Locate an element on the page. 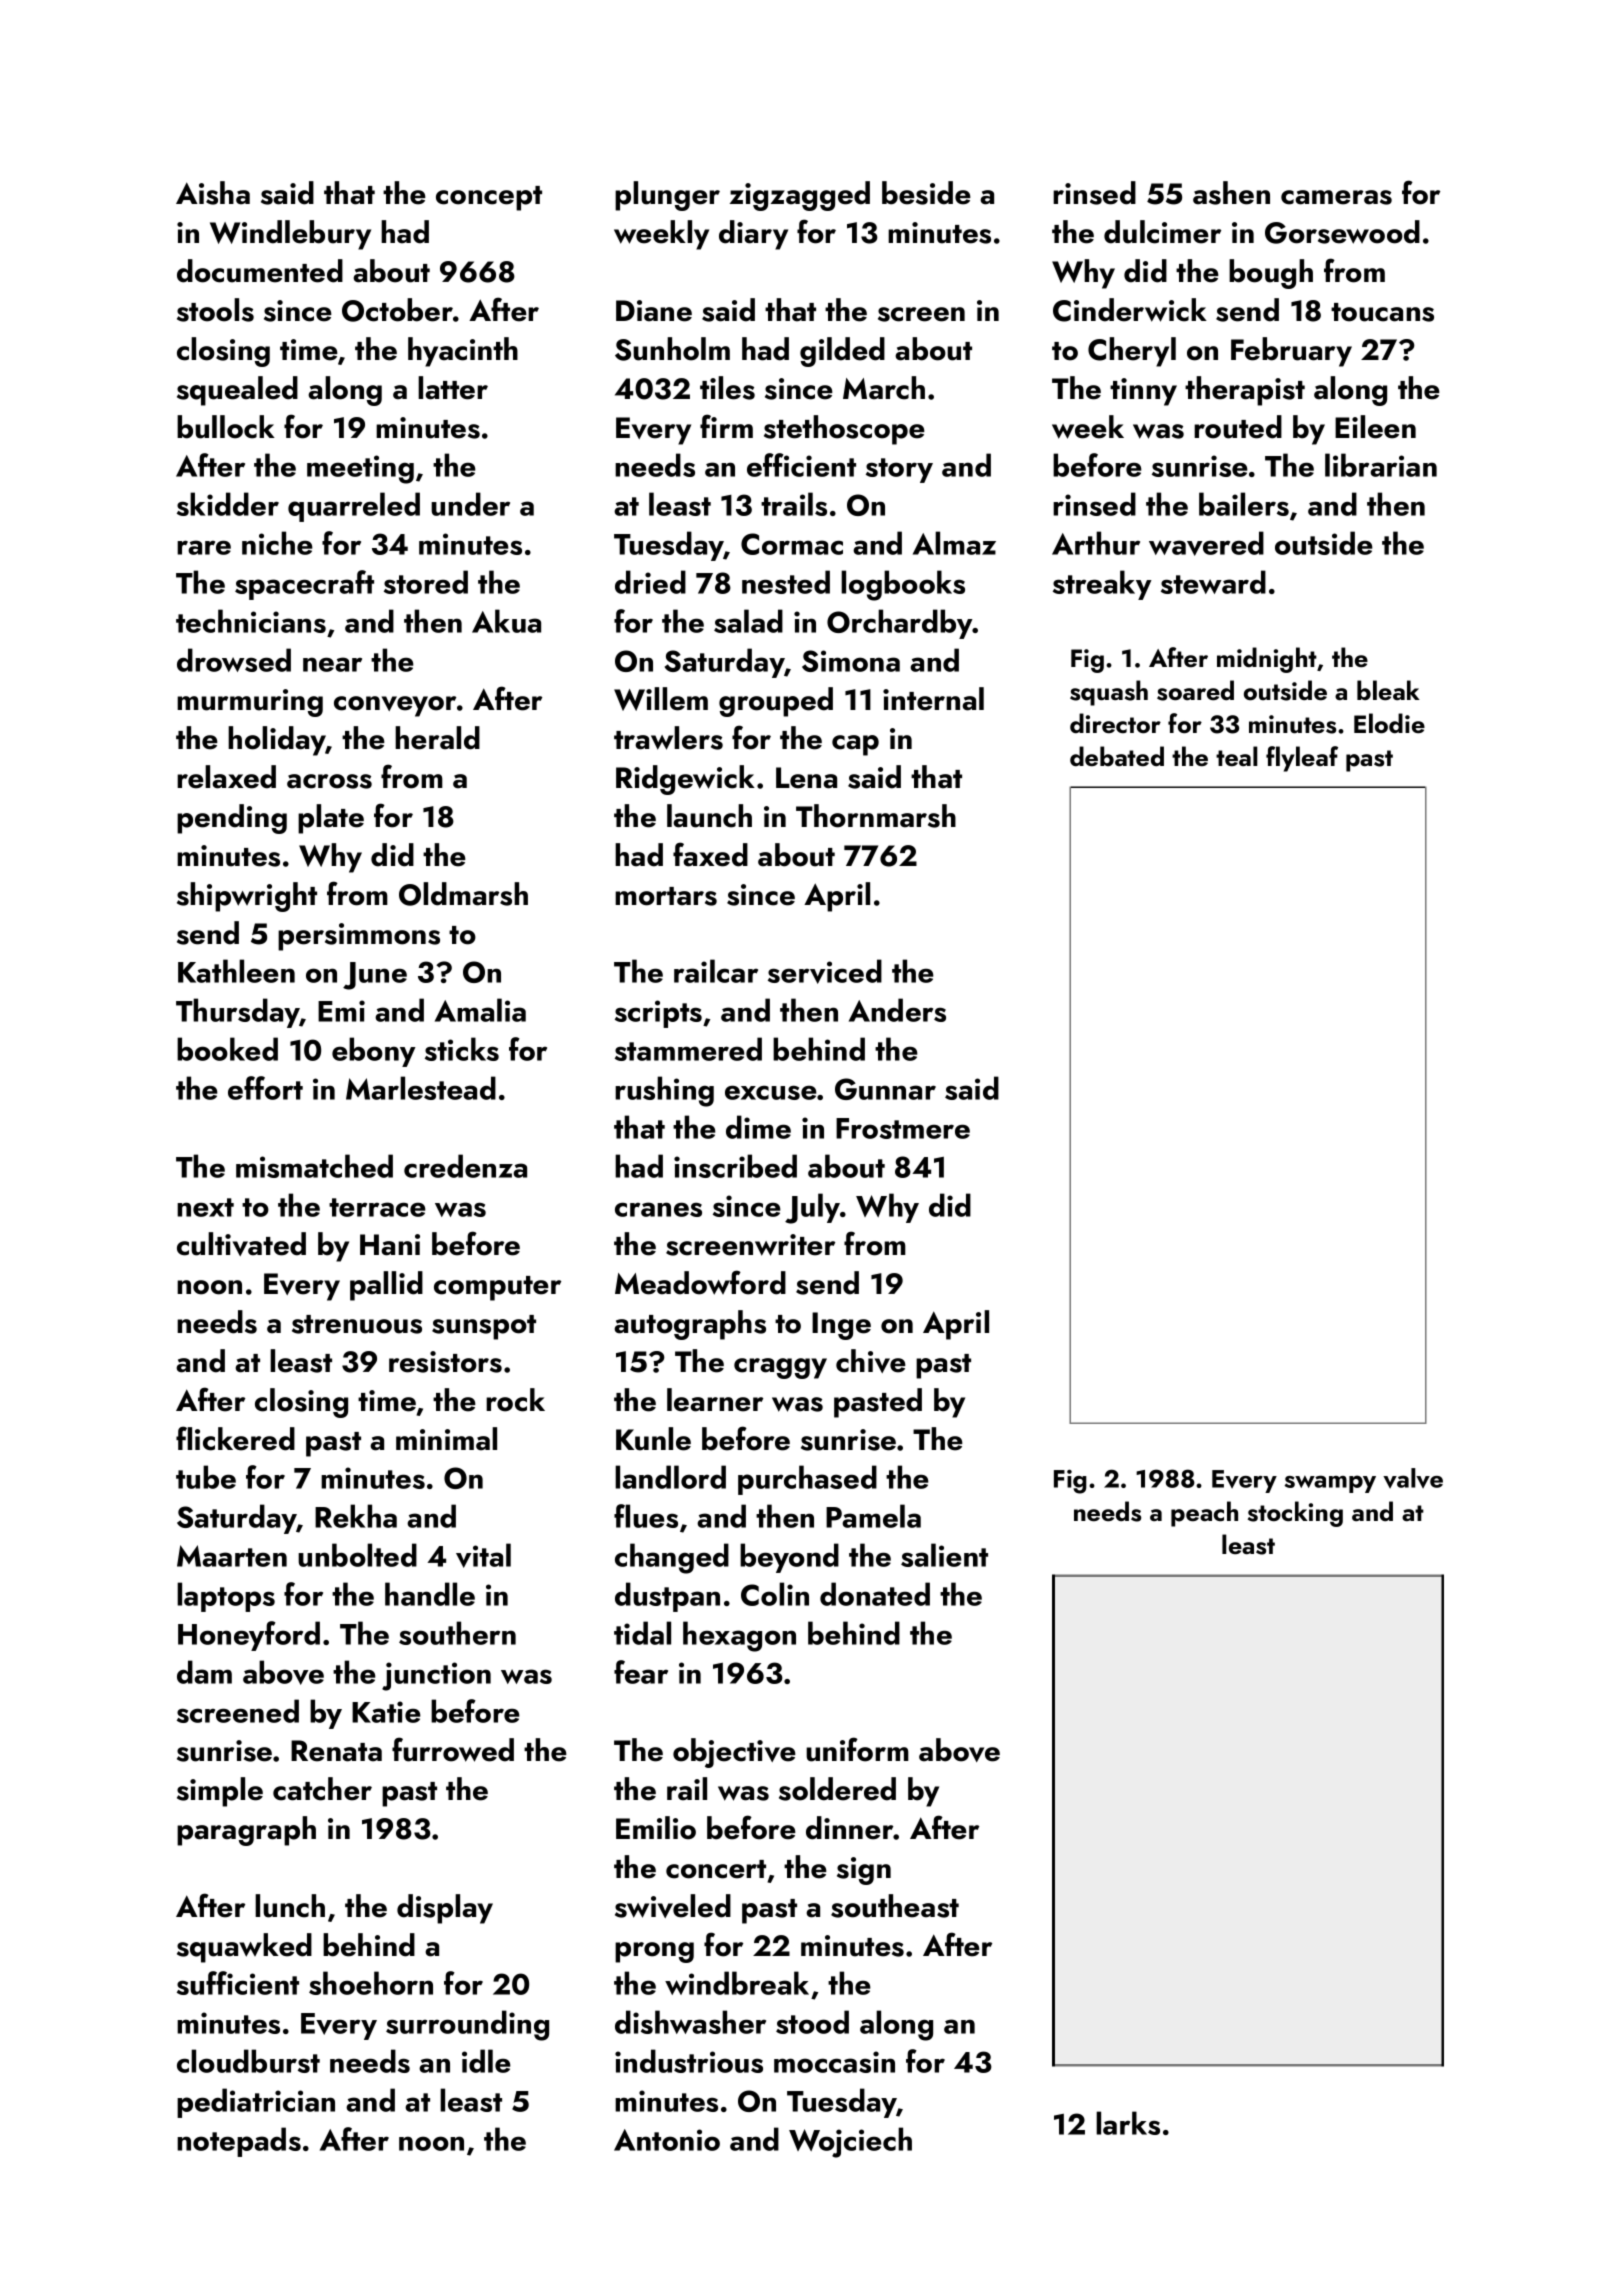  cranes is located at coordinates (658, 1209).
